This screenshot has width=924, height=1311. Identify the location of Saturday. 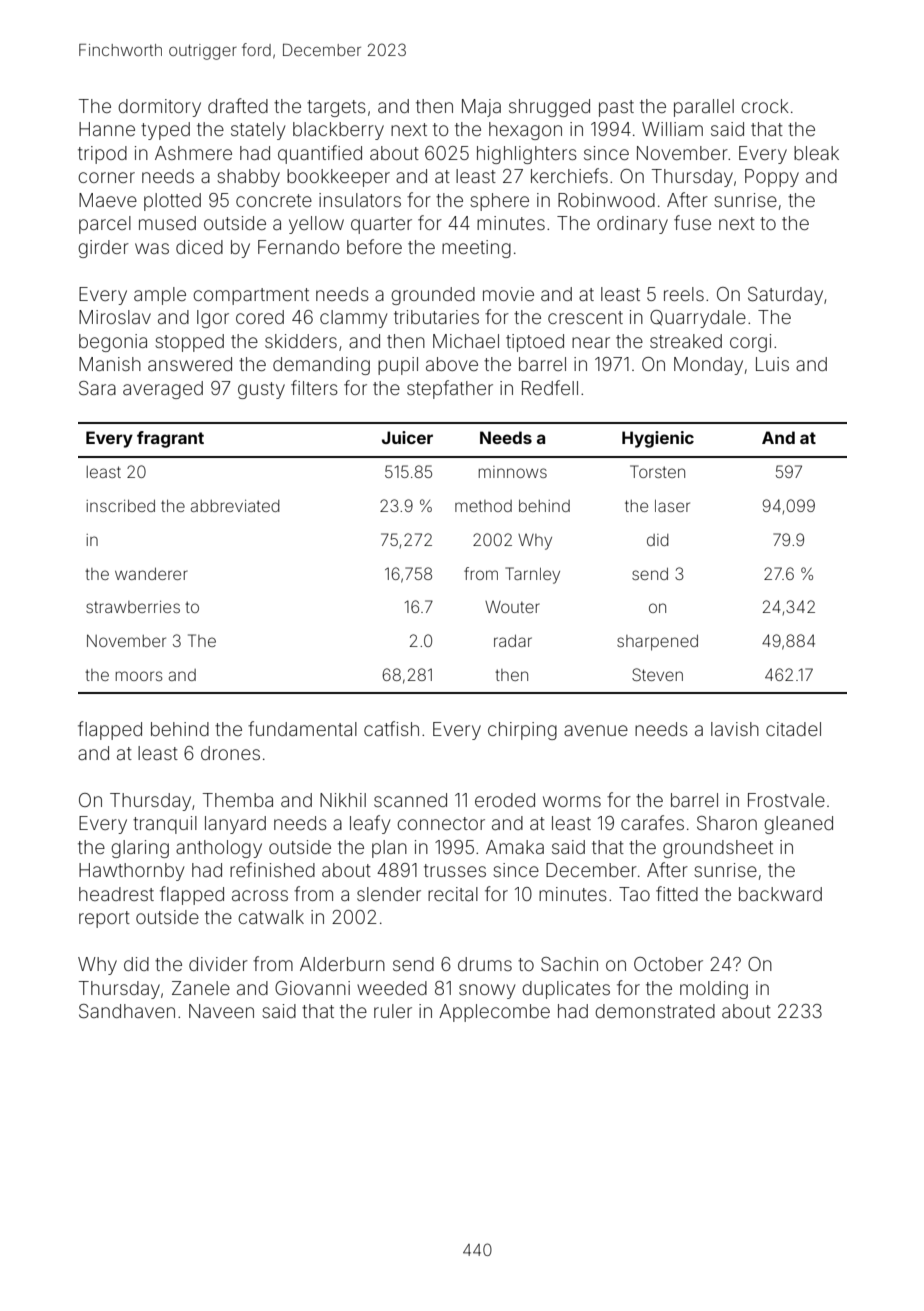
(785, 296).
